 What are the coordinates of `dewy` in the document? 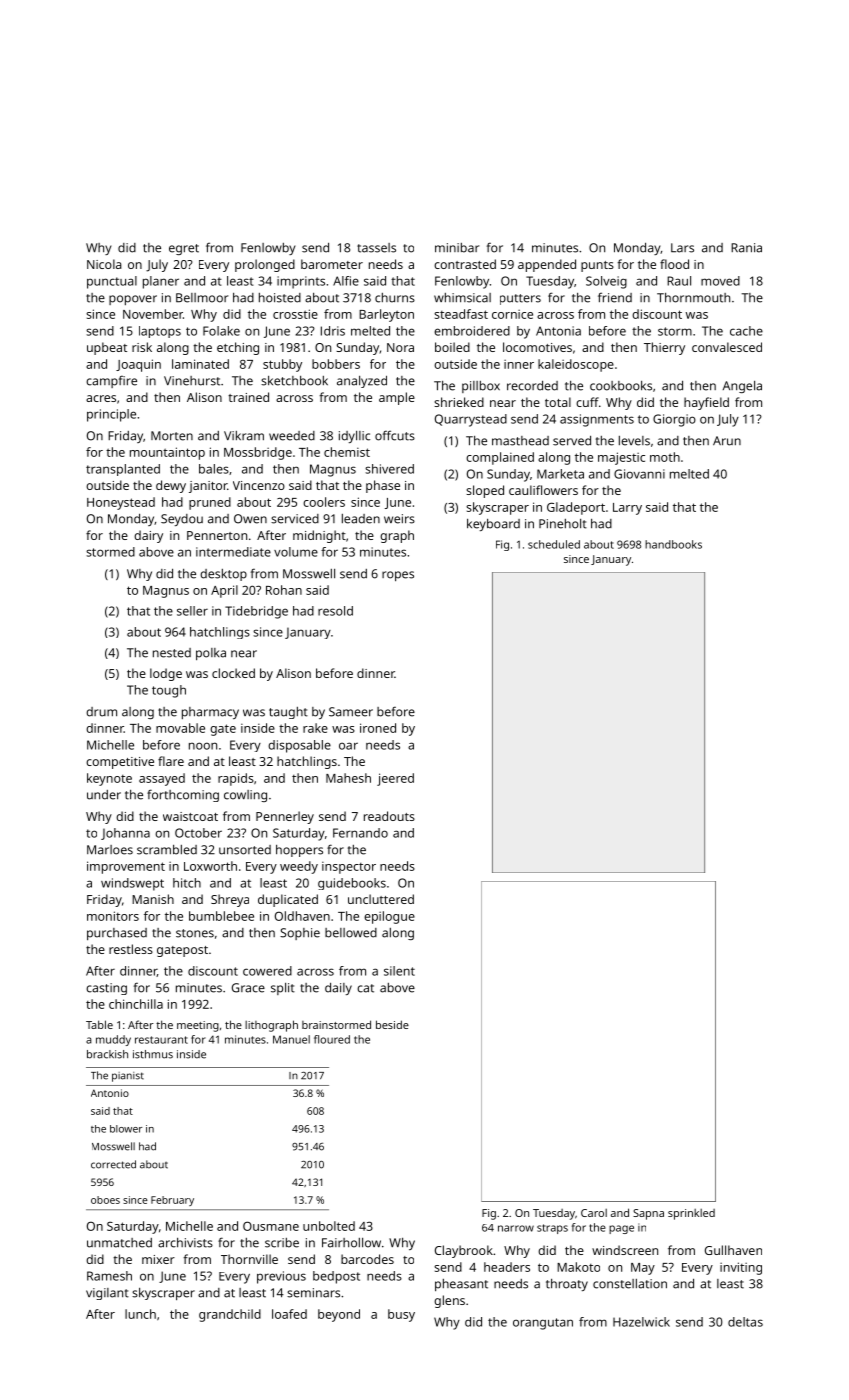 It's located at (171, 486).
